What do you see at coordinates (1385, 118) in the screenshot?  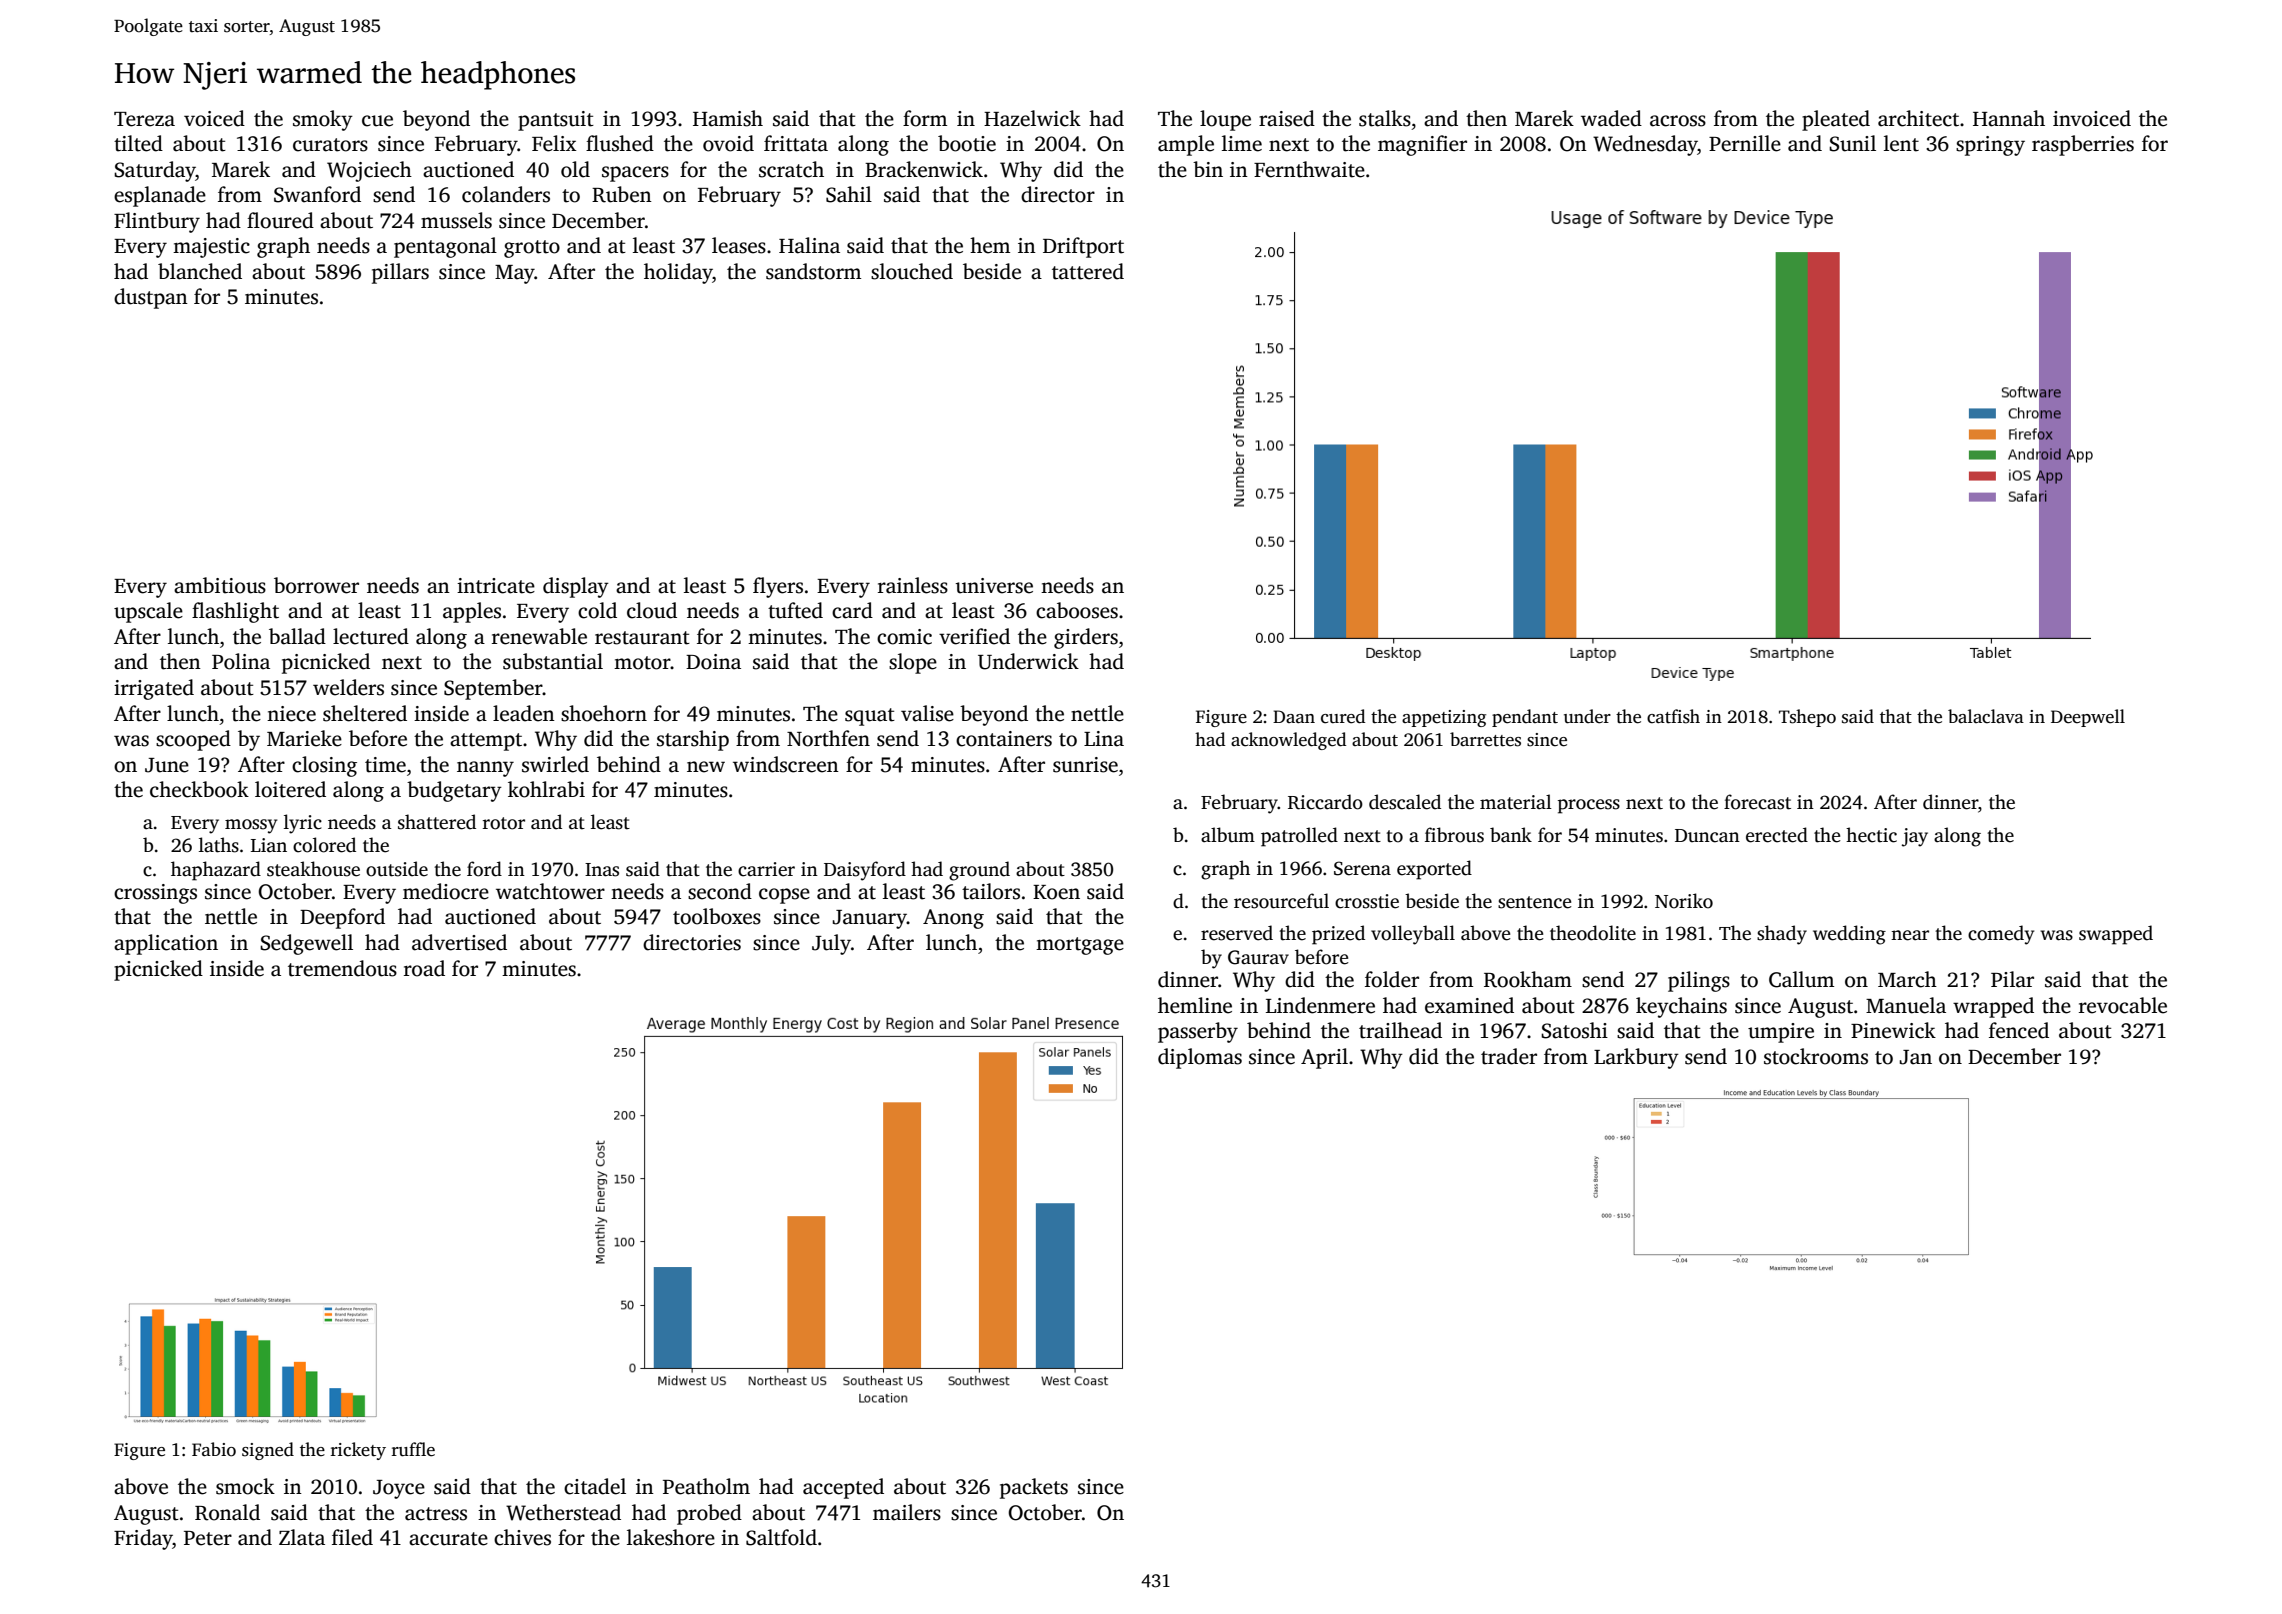 I see `stalks` at bounding box center [1385, 118].
